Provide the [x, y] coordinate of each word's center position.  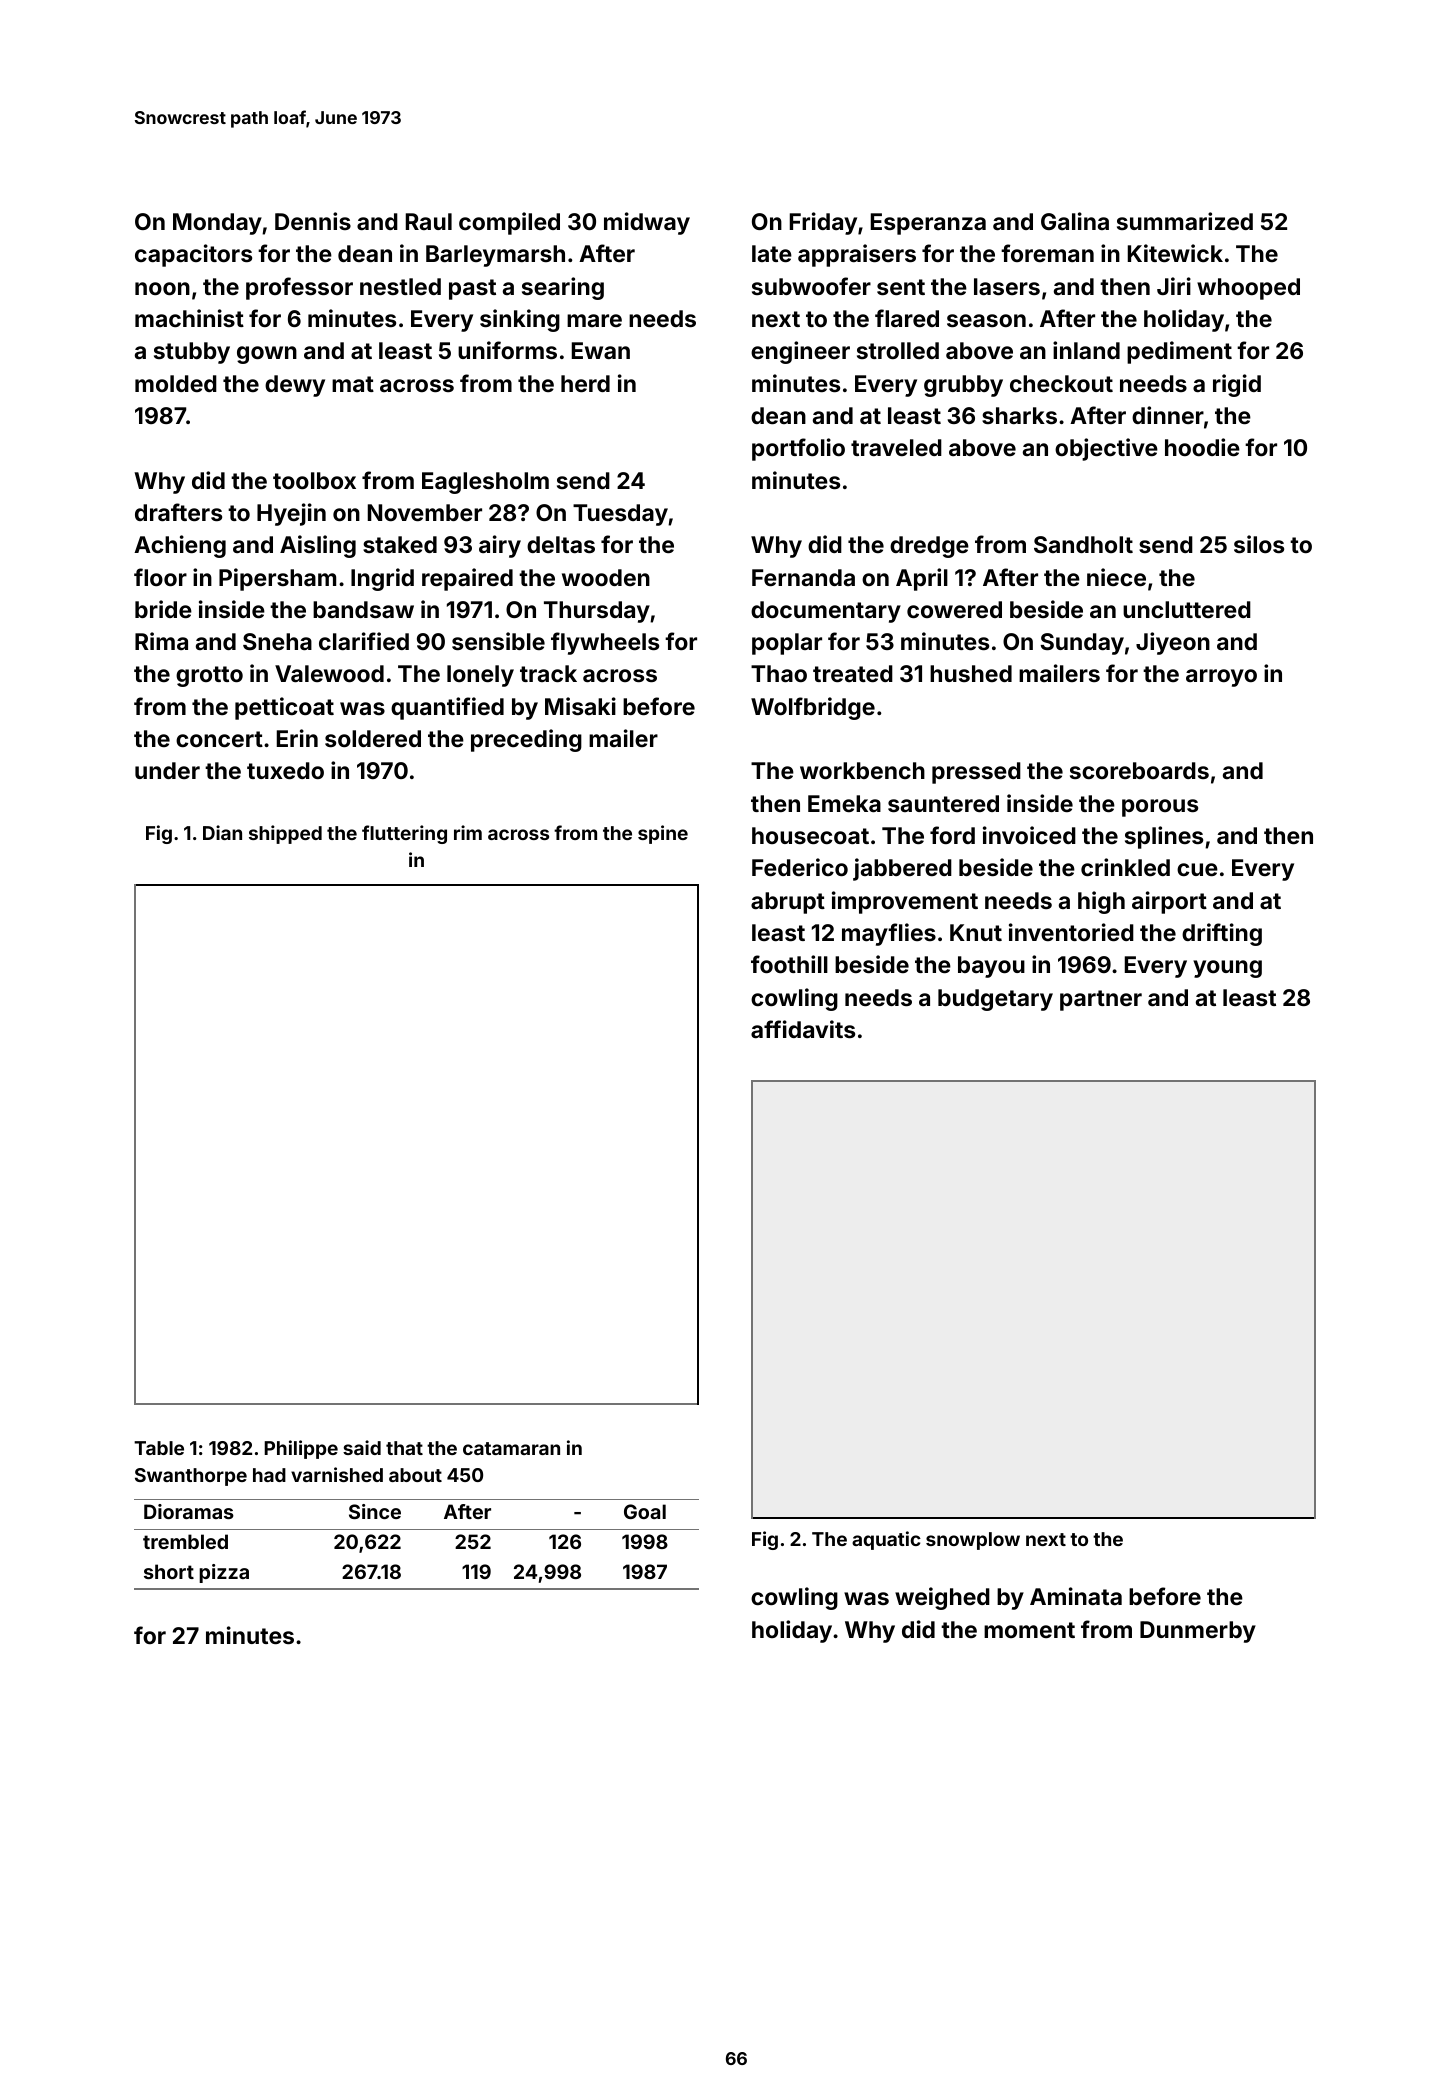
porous [1160, 808]
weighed [942, 1598]
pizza [224, 1573]
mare [594, 320]
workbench [862, 770]
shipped [285, 834]
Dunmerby [1198, 1632]
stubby [192, 353]
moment [1029, 1630]
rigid [1237, 385]
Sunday [1082, 644]
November [425, 512]
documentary [826, 612]
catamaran [511, 1448]
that [404, 1448]
